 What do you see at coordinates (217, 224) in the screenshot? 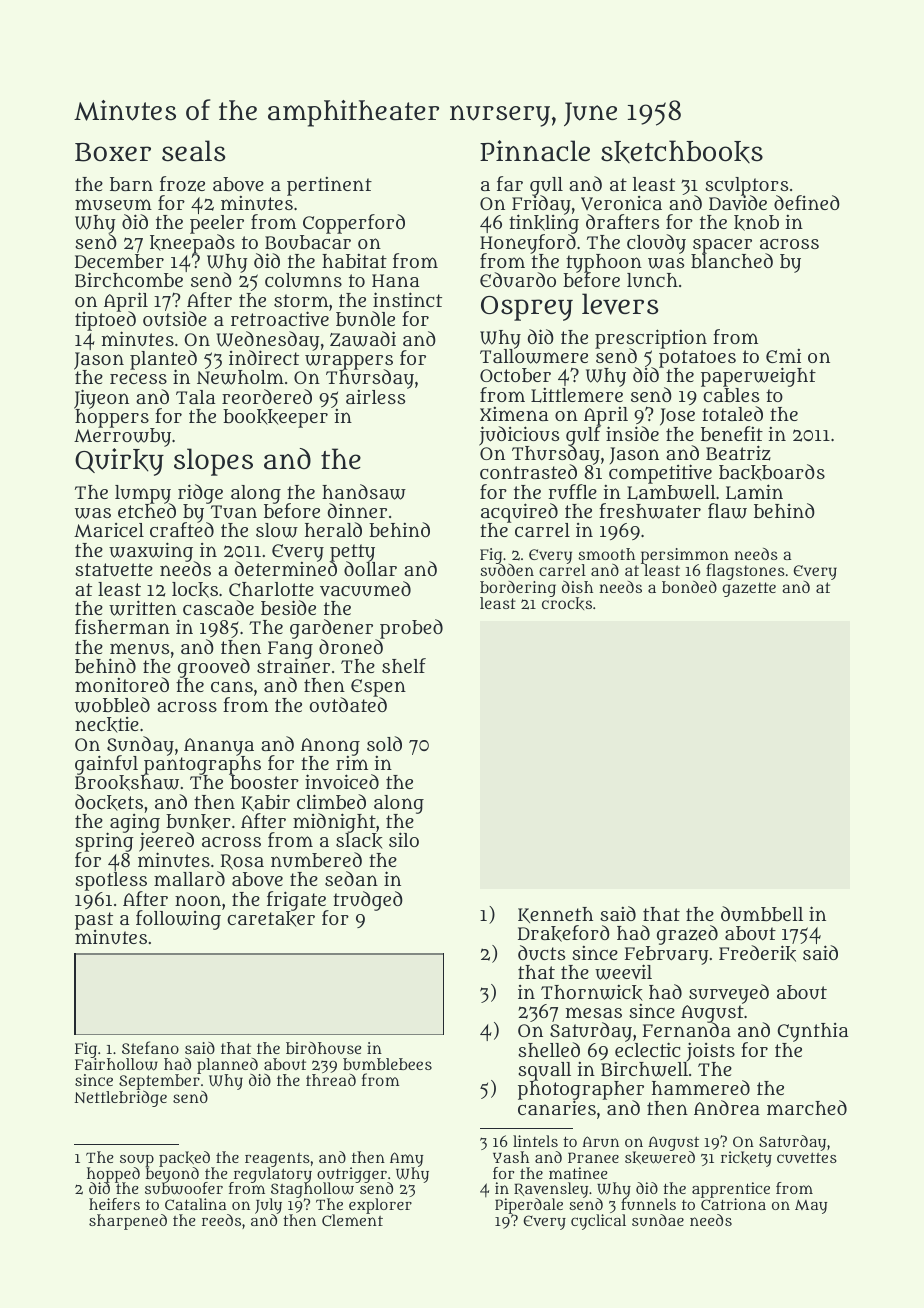
I see `peeler` at bounding box center [217, 224].
